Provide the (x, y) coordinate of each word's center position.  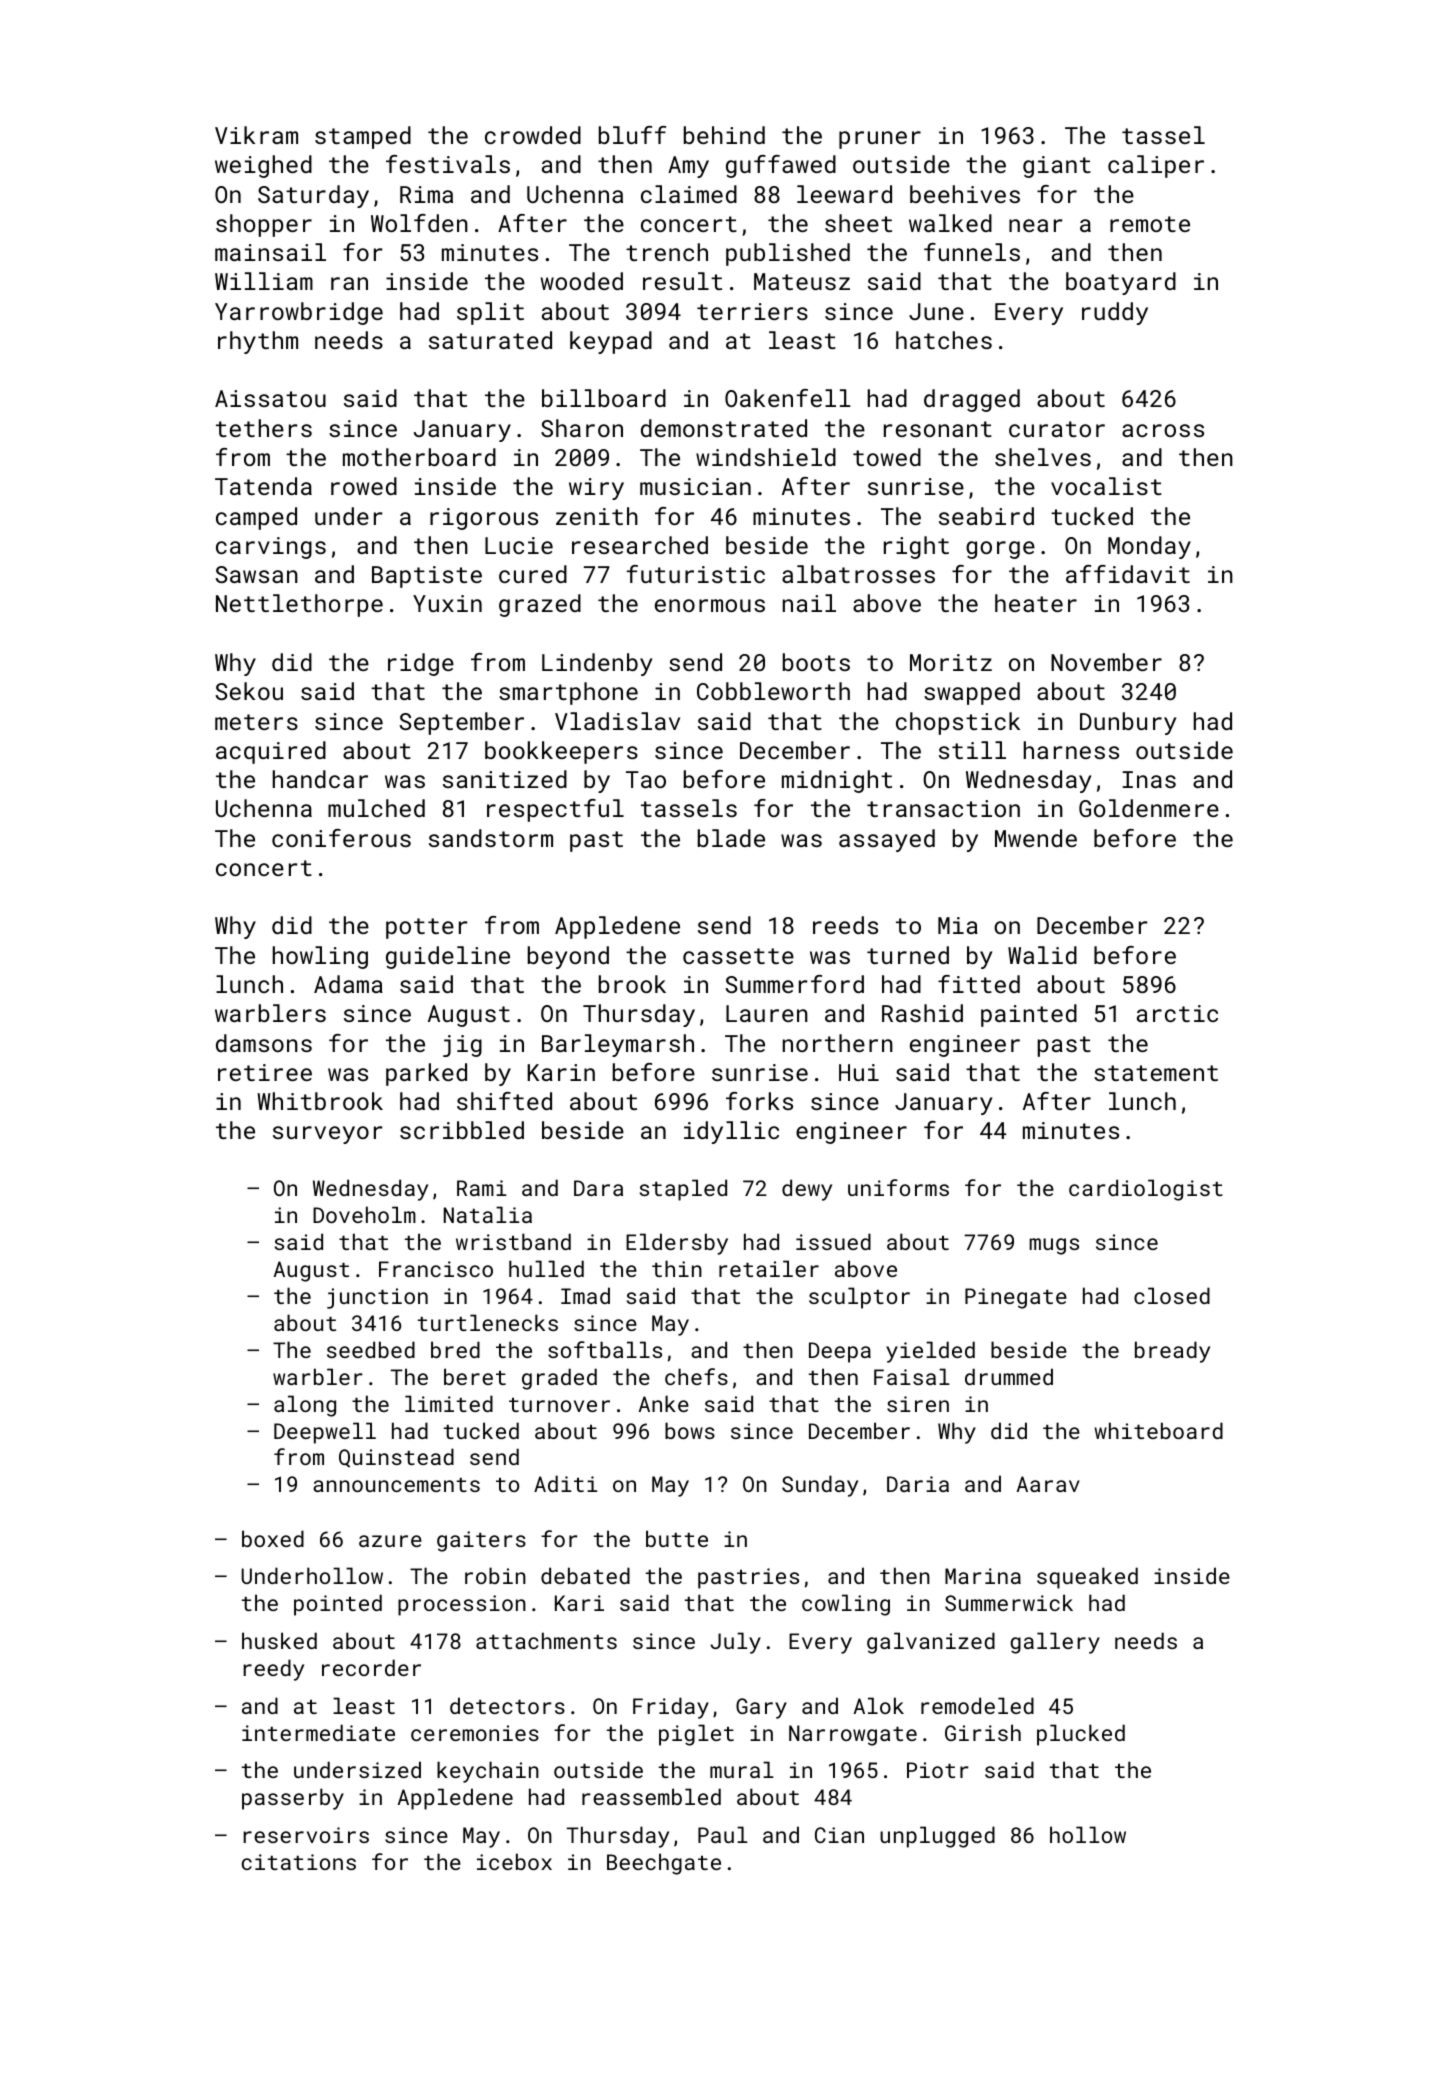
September (461, 723)
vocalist (1106, 486)
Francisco (436, 1269)
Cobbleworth (773, 691)
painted (1029, 1015)
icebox (514, 1861)
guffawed (781, 166)
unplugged (937, 1837)
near (1035, 225)
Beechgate (664, 1864)
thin (677, 1268)
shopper (264, 225)
